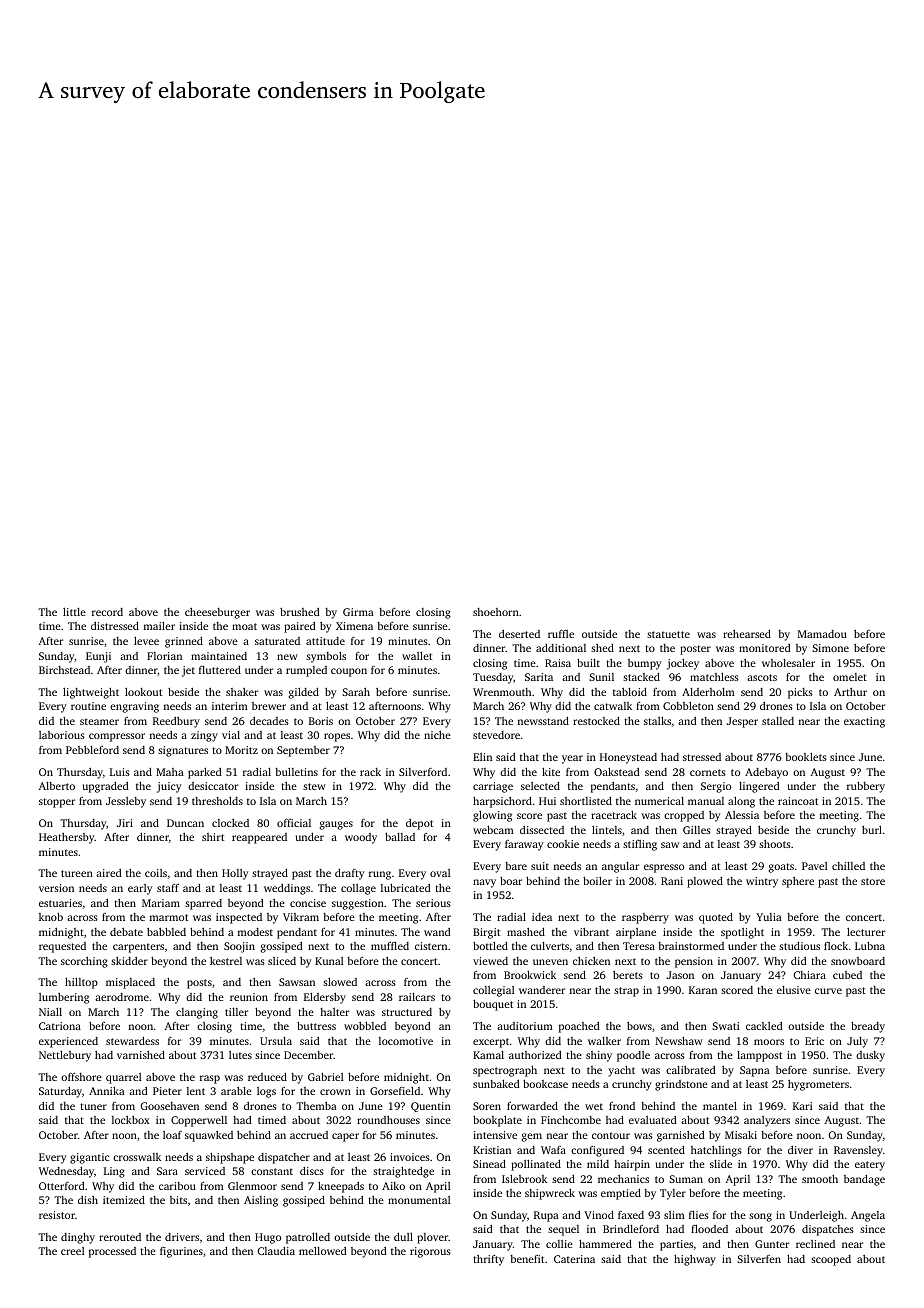  What do you see at coordinates (301, 917) in the screenshot?
I see `Vikram` at bounding box center [301, 917].
